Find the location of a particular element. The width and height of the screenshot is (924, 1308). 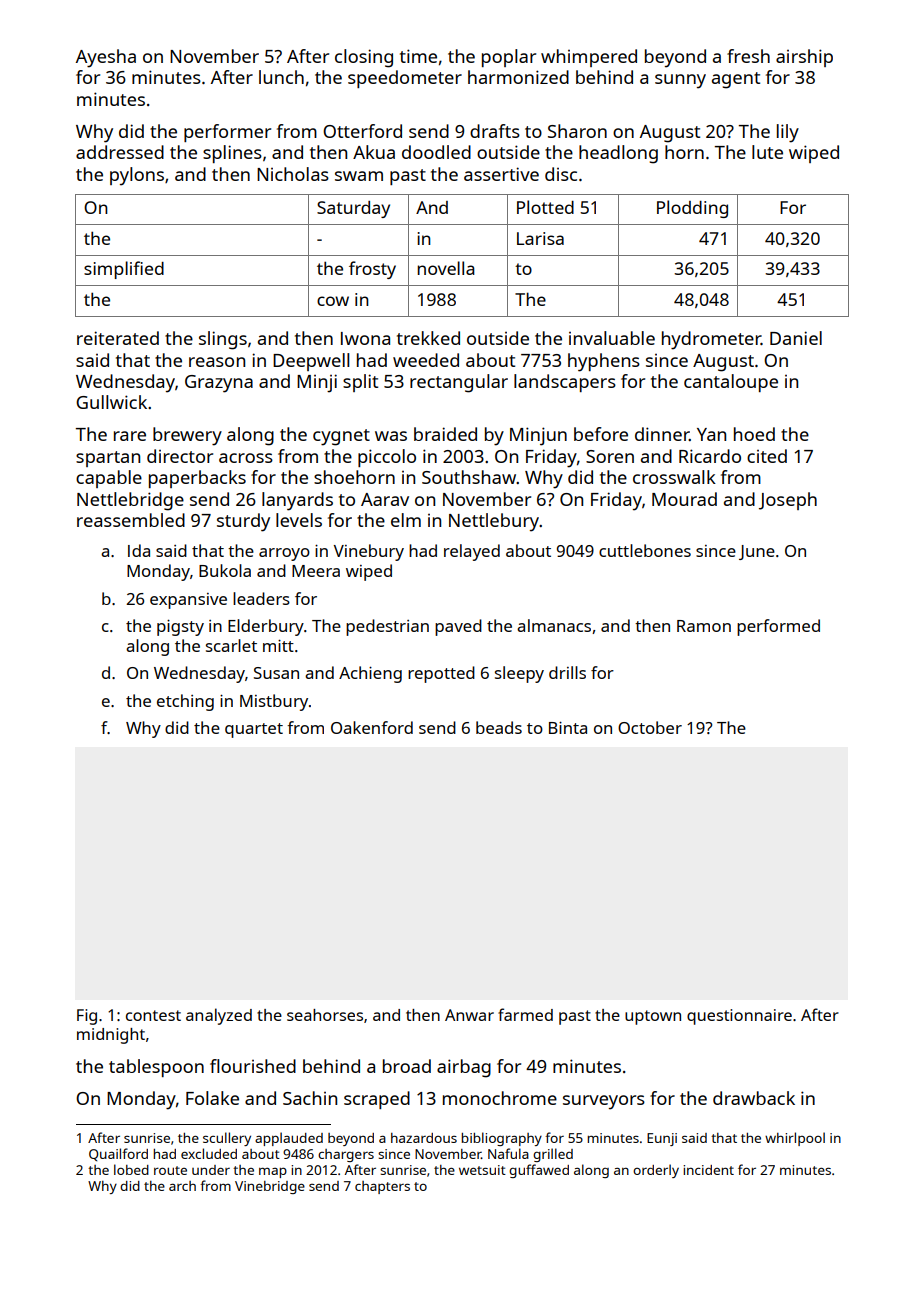

guffawed is located at coordinates (539, 1171).
